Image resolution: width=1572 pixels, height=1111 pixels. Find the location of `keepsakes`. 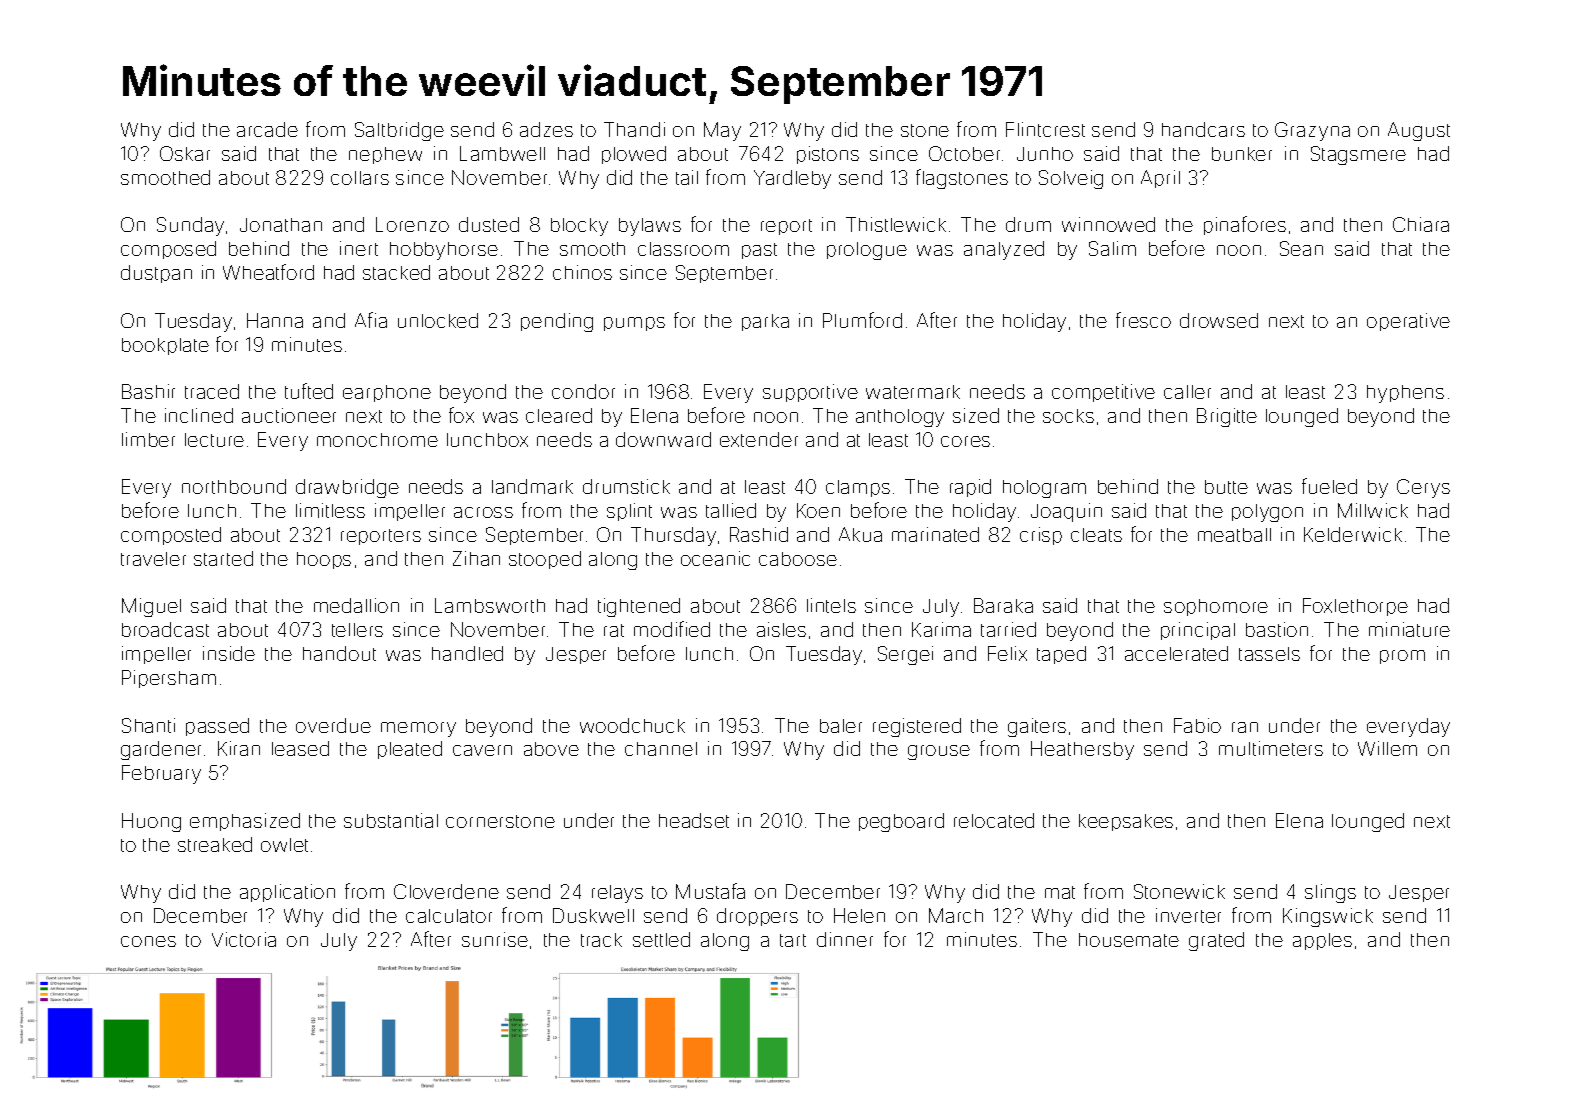

keepsakes is located at coordinates (1126, 822).
